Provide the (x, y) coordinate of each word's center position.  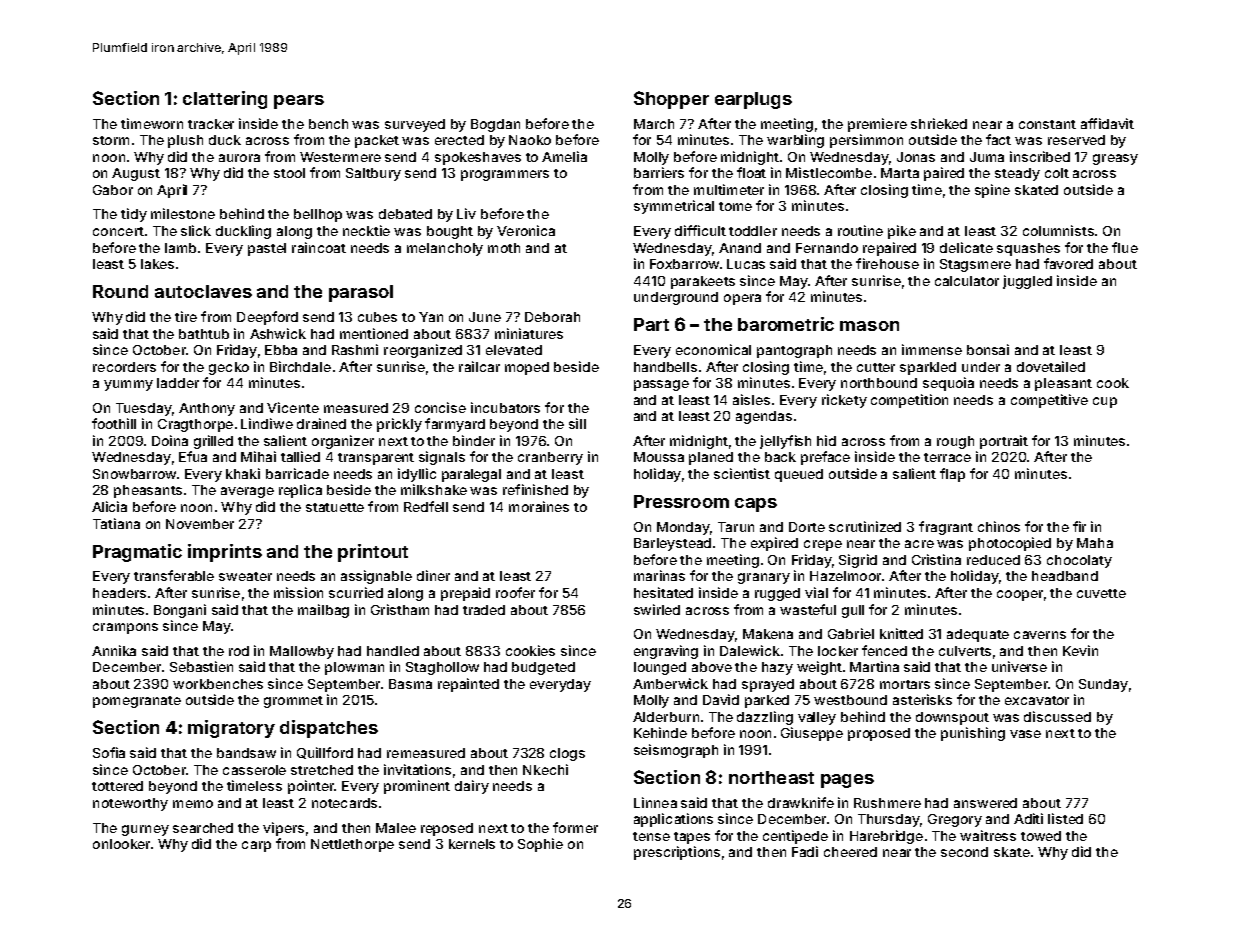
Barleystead (672, 544)
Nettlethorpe (352, 845)
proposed (879, 734)
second (964, 852)
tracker (211, 124)
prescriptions (677, 853)
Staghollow (442, 668)
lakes (157, 264)
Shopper (671, 100)
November (200, 524)
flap (952, 475)
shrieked (939, 123)
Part (651, 324)
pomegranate (137, 702)
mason (869, 326)
